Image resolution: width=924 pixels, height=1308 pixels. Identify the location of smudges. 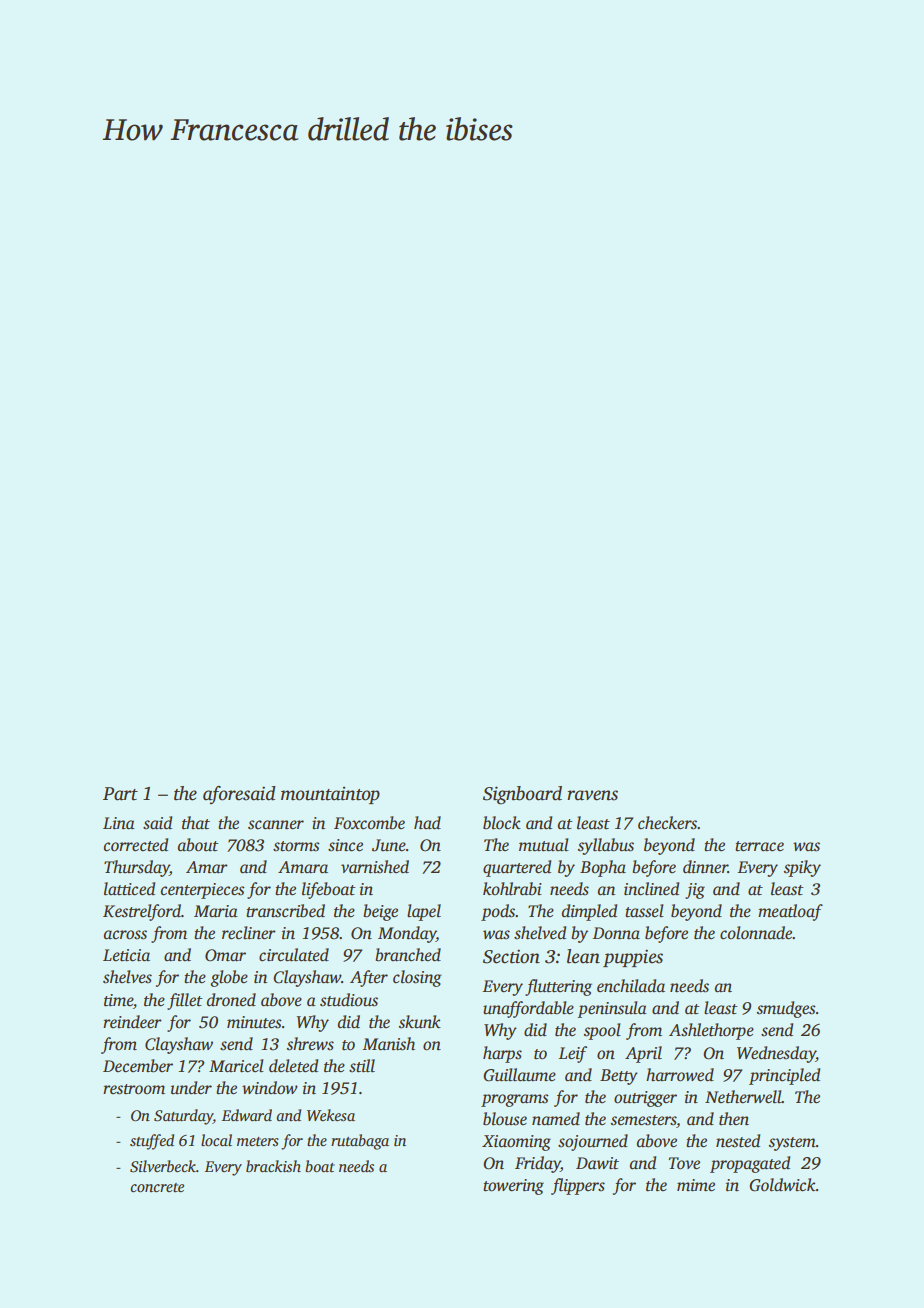
(786, 1009).
